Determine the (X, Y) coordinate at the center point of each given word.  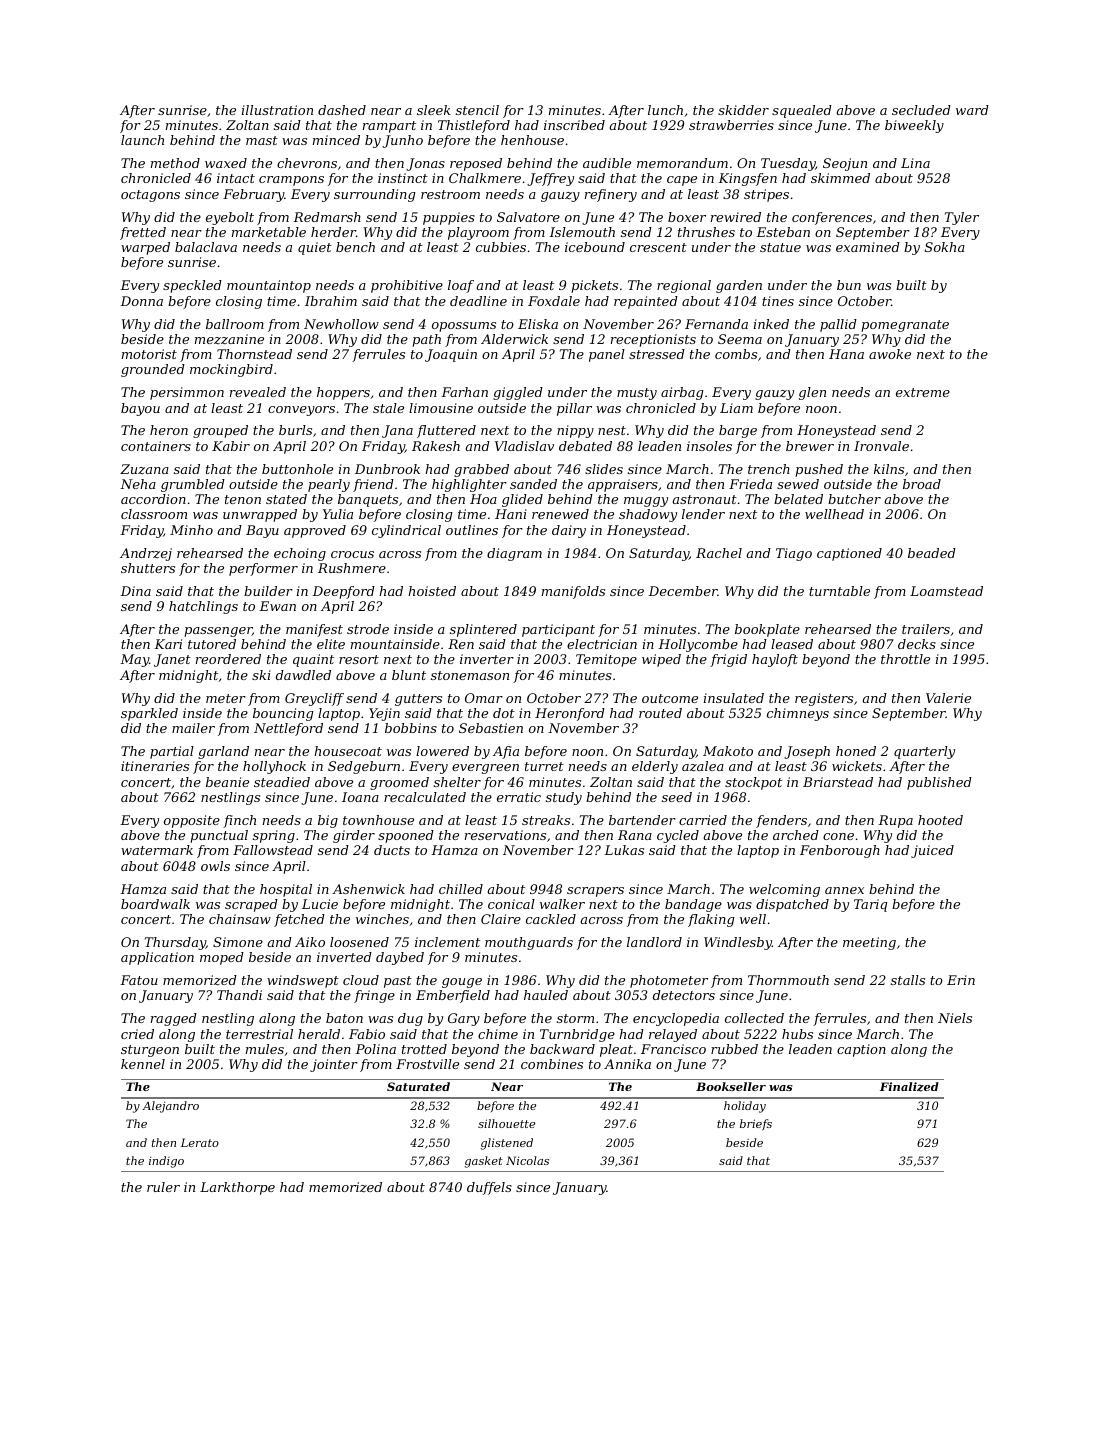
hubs (797, 1034)
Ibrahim (331, 301)
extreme (923, 392)
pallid (838, 325)
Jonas (425, 164)
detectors (684, 995)
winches (382, 919)
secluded (921, 110)
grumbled (193, 485)
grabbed (481, 470)
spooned (406, 836)
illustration (277, 110)
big (328, 821)
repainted (646, 302)
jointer (334, 1065)
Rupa (895, 821)
